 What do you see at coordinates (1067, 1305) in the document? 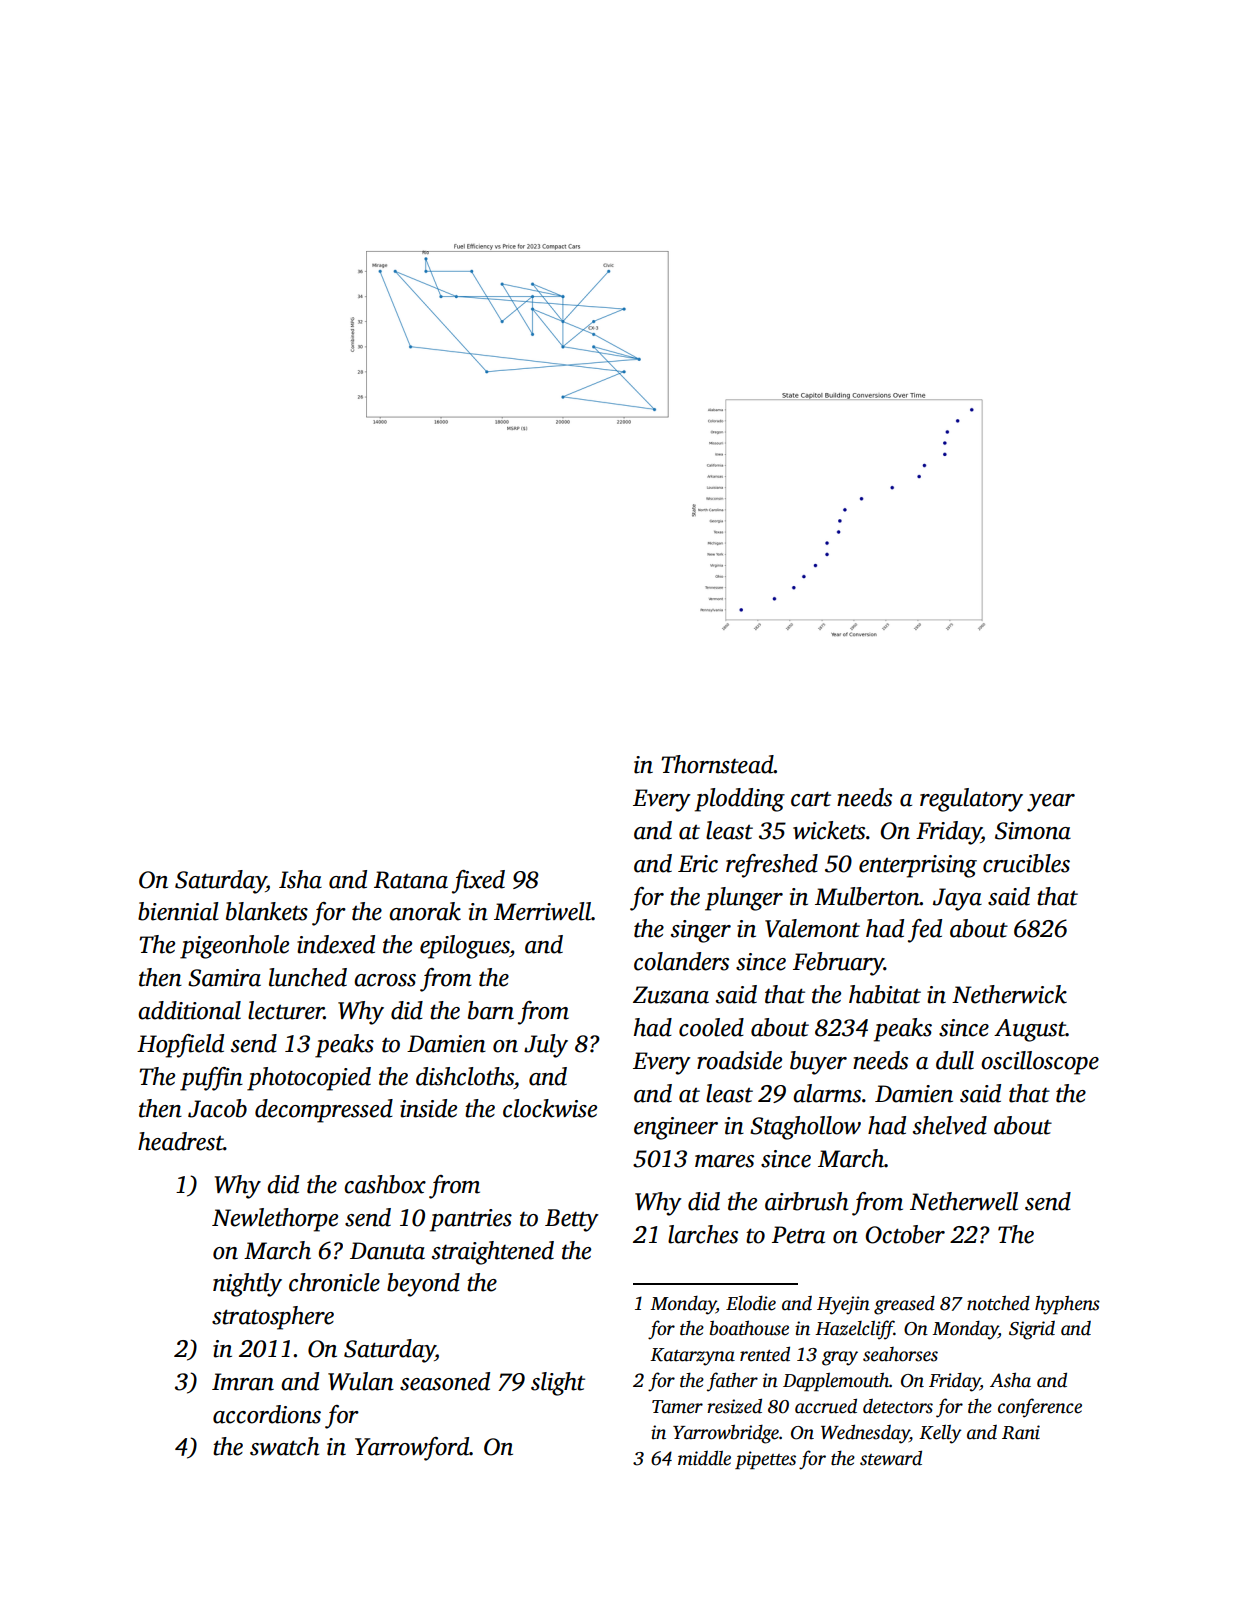
I see `hyphens` at bounding box center [1067, 1305].
